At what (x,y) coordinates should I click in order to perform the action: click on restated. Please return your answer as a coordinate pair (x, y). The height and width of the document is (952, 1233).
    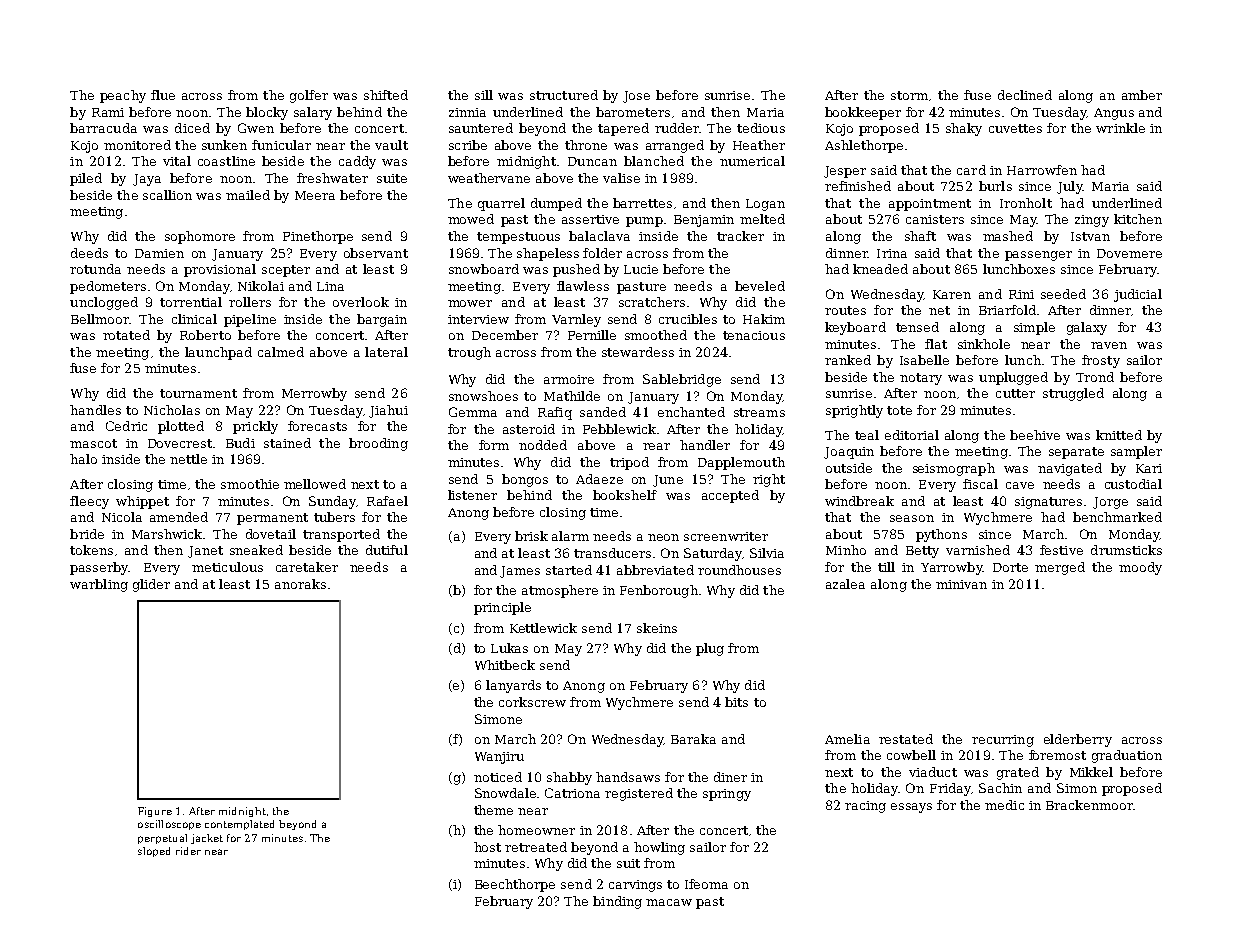
    Looking at the image, I should click on (906, 739).
